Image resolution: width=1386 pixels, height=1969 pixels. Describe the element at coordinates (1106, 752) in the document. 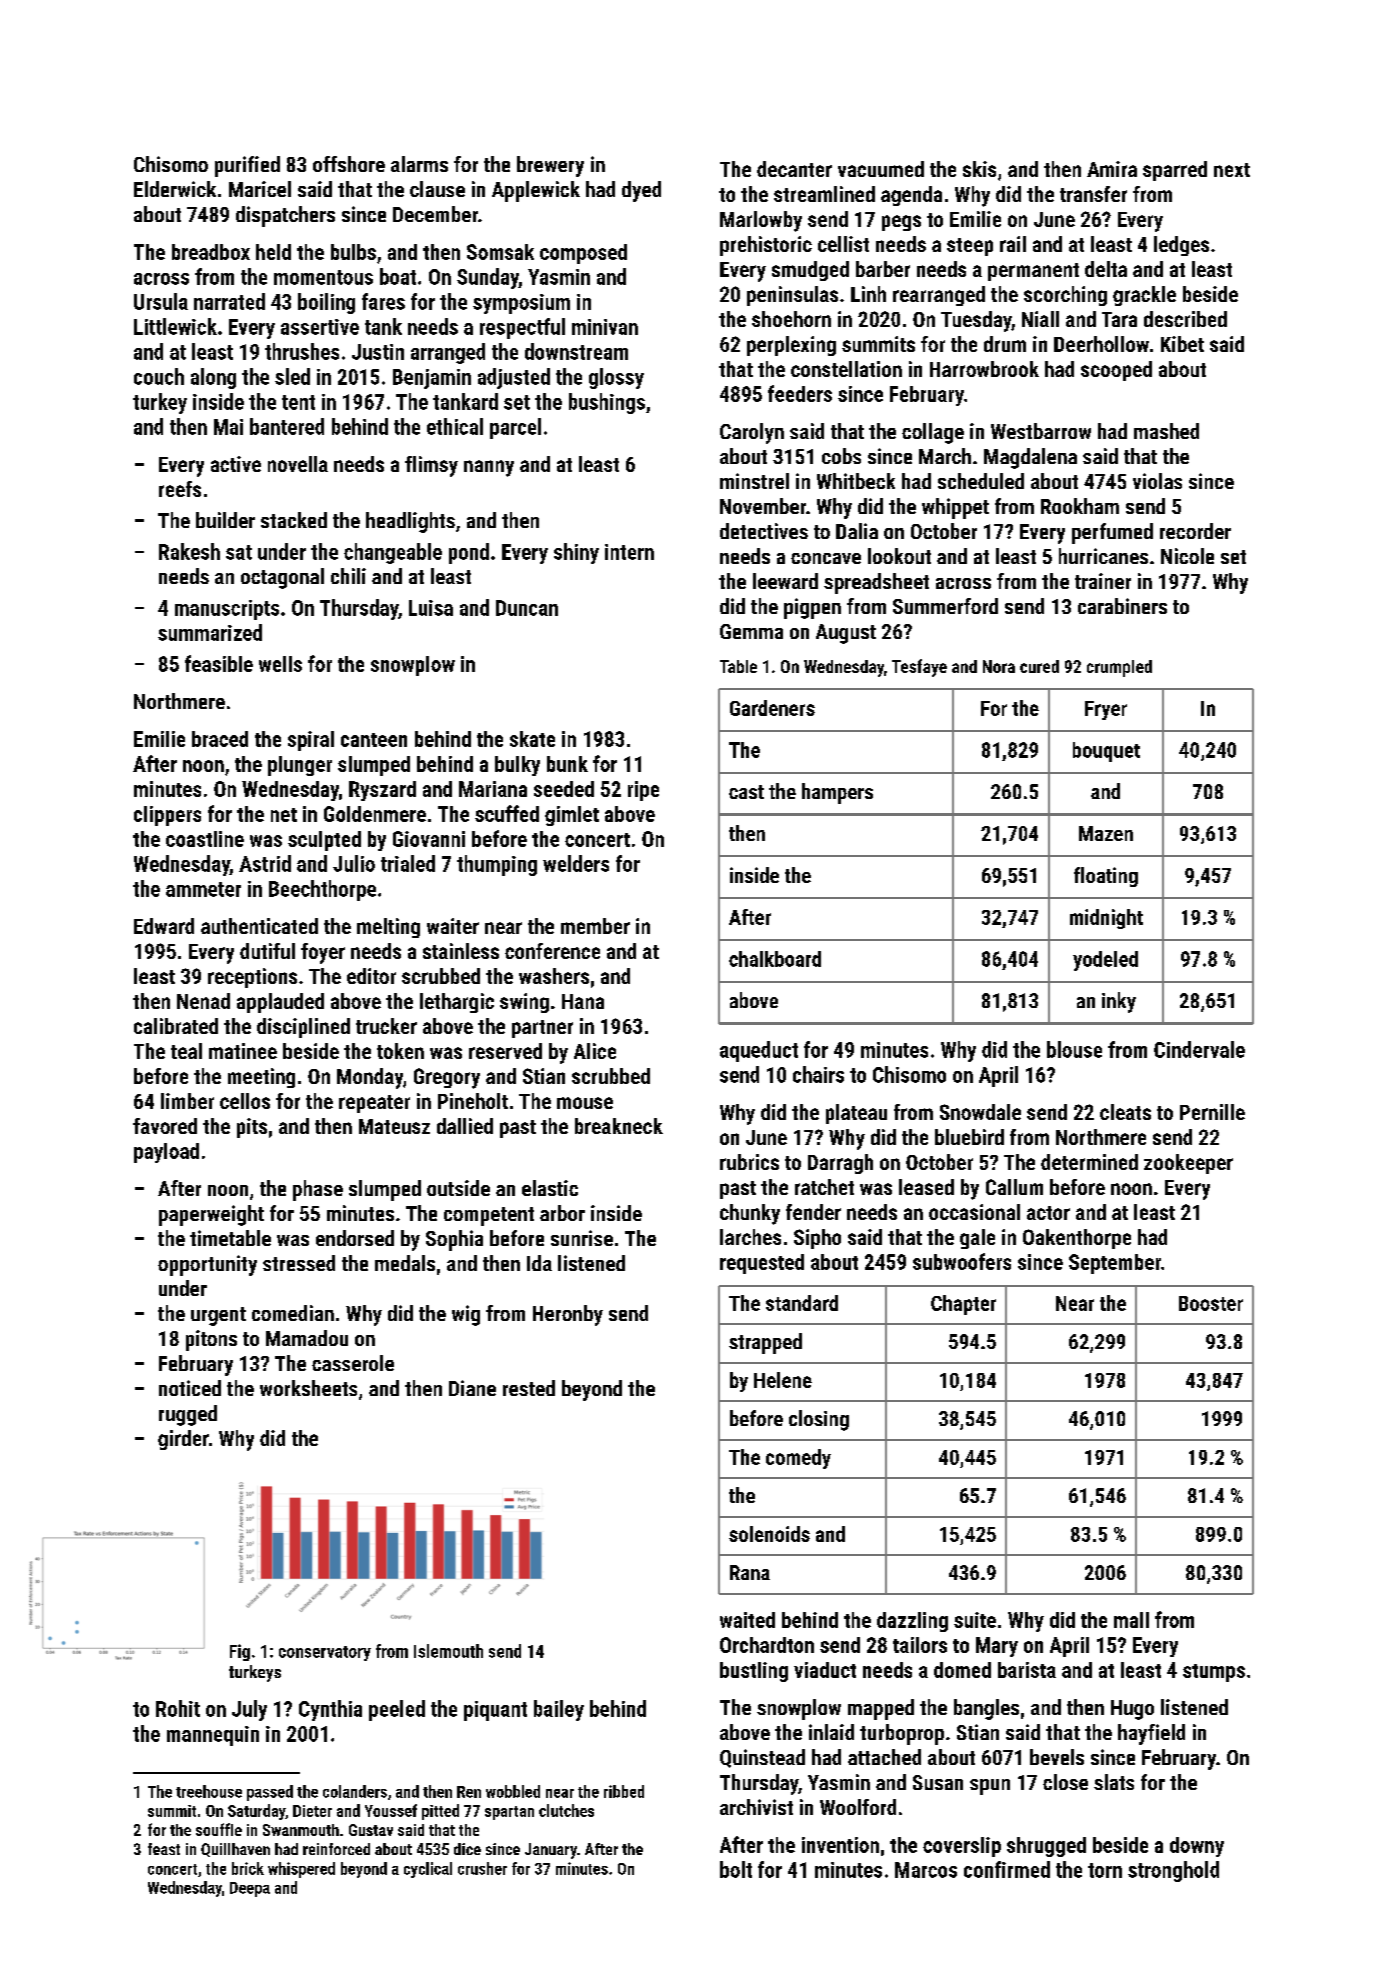

I see `bouquet` at that location.
